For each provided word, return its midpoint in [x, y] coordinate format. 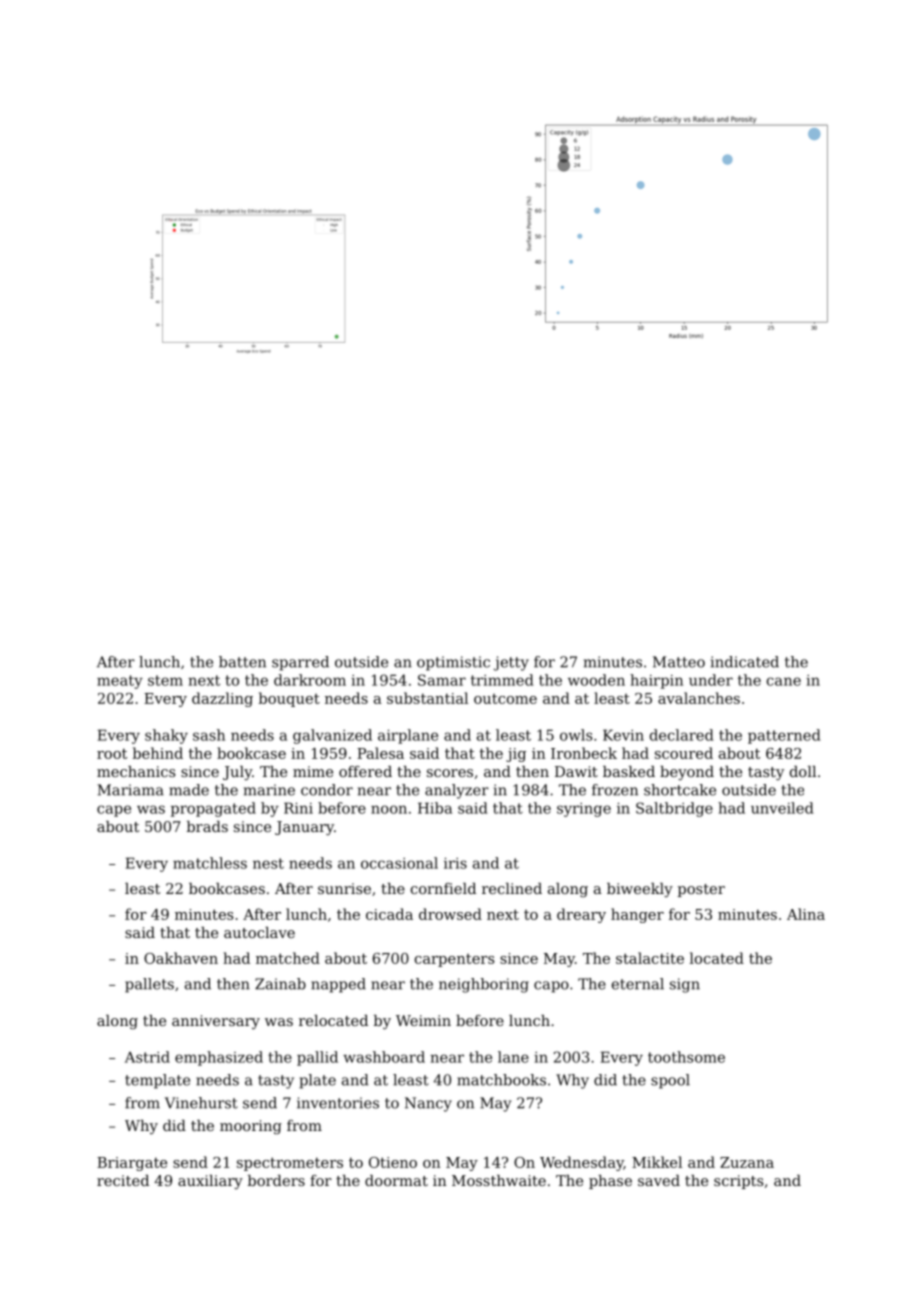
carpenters [455, 960]
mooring [251, 1127]
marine [269, 790]
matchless [210, 863]
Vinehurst [201, 1103]
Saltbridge [674, 809]
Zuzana [747, 1162]
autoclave [259, 932]
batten [242, 662]
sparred [300, 663]
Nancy [428, 1104]
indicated [745, 662]
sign [685, 985]
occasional [399, 863]
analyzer [457, 791]
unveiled [782, 808]
